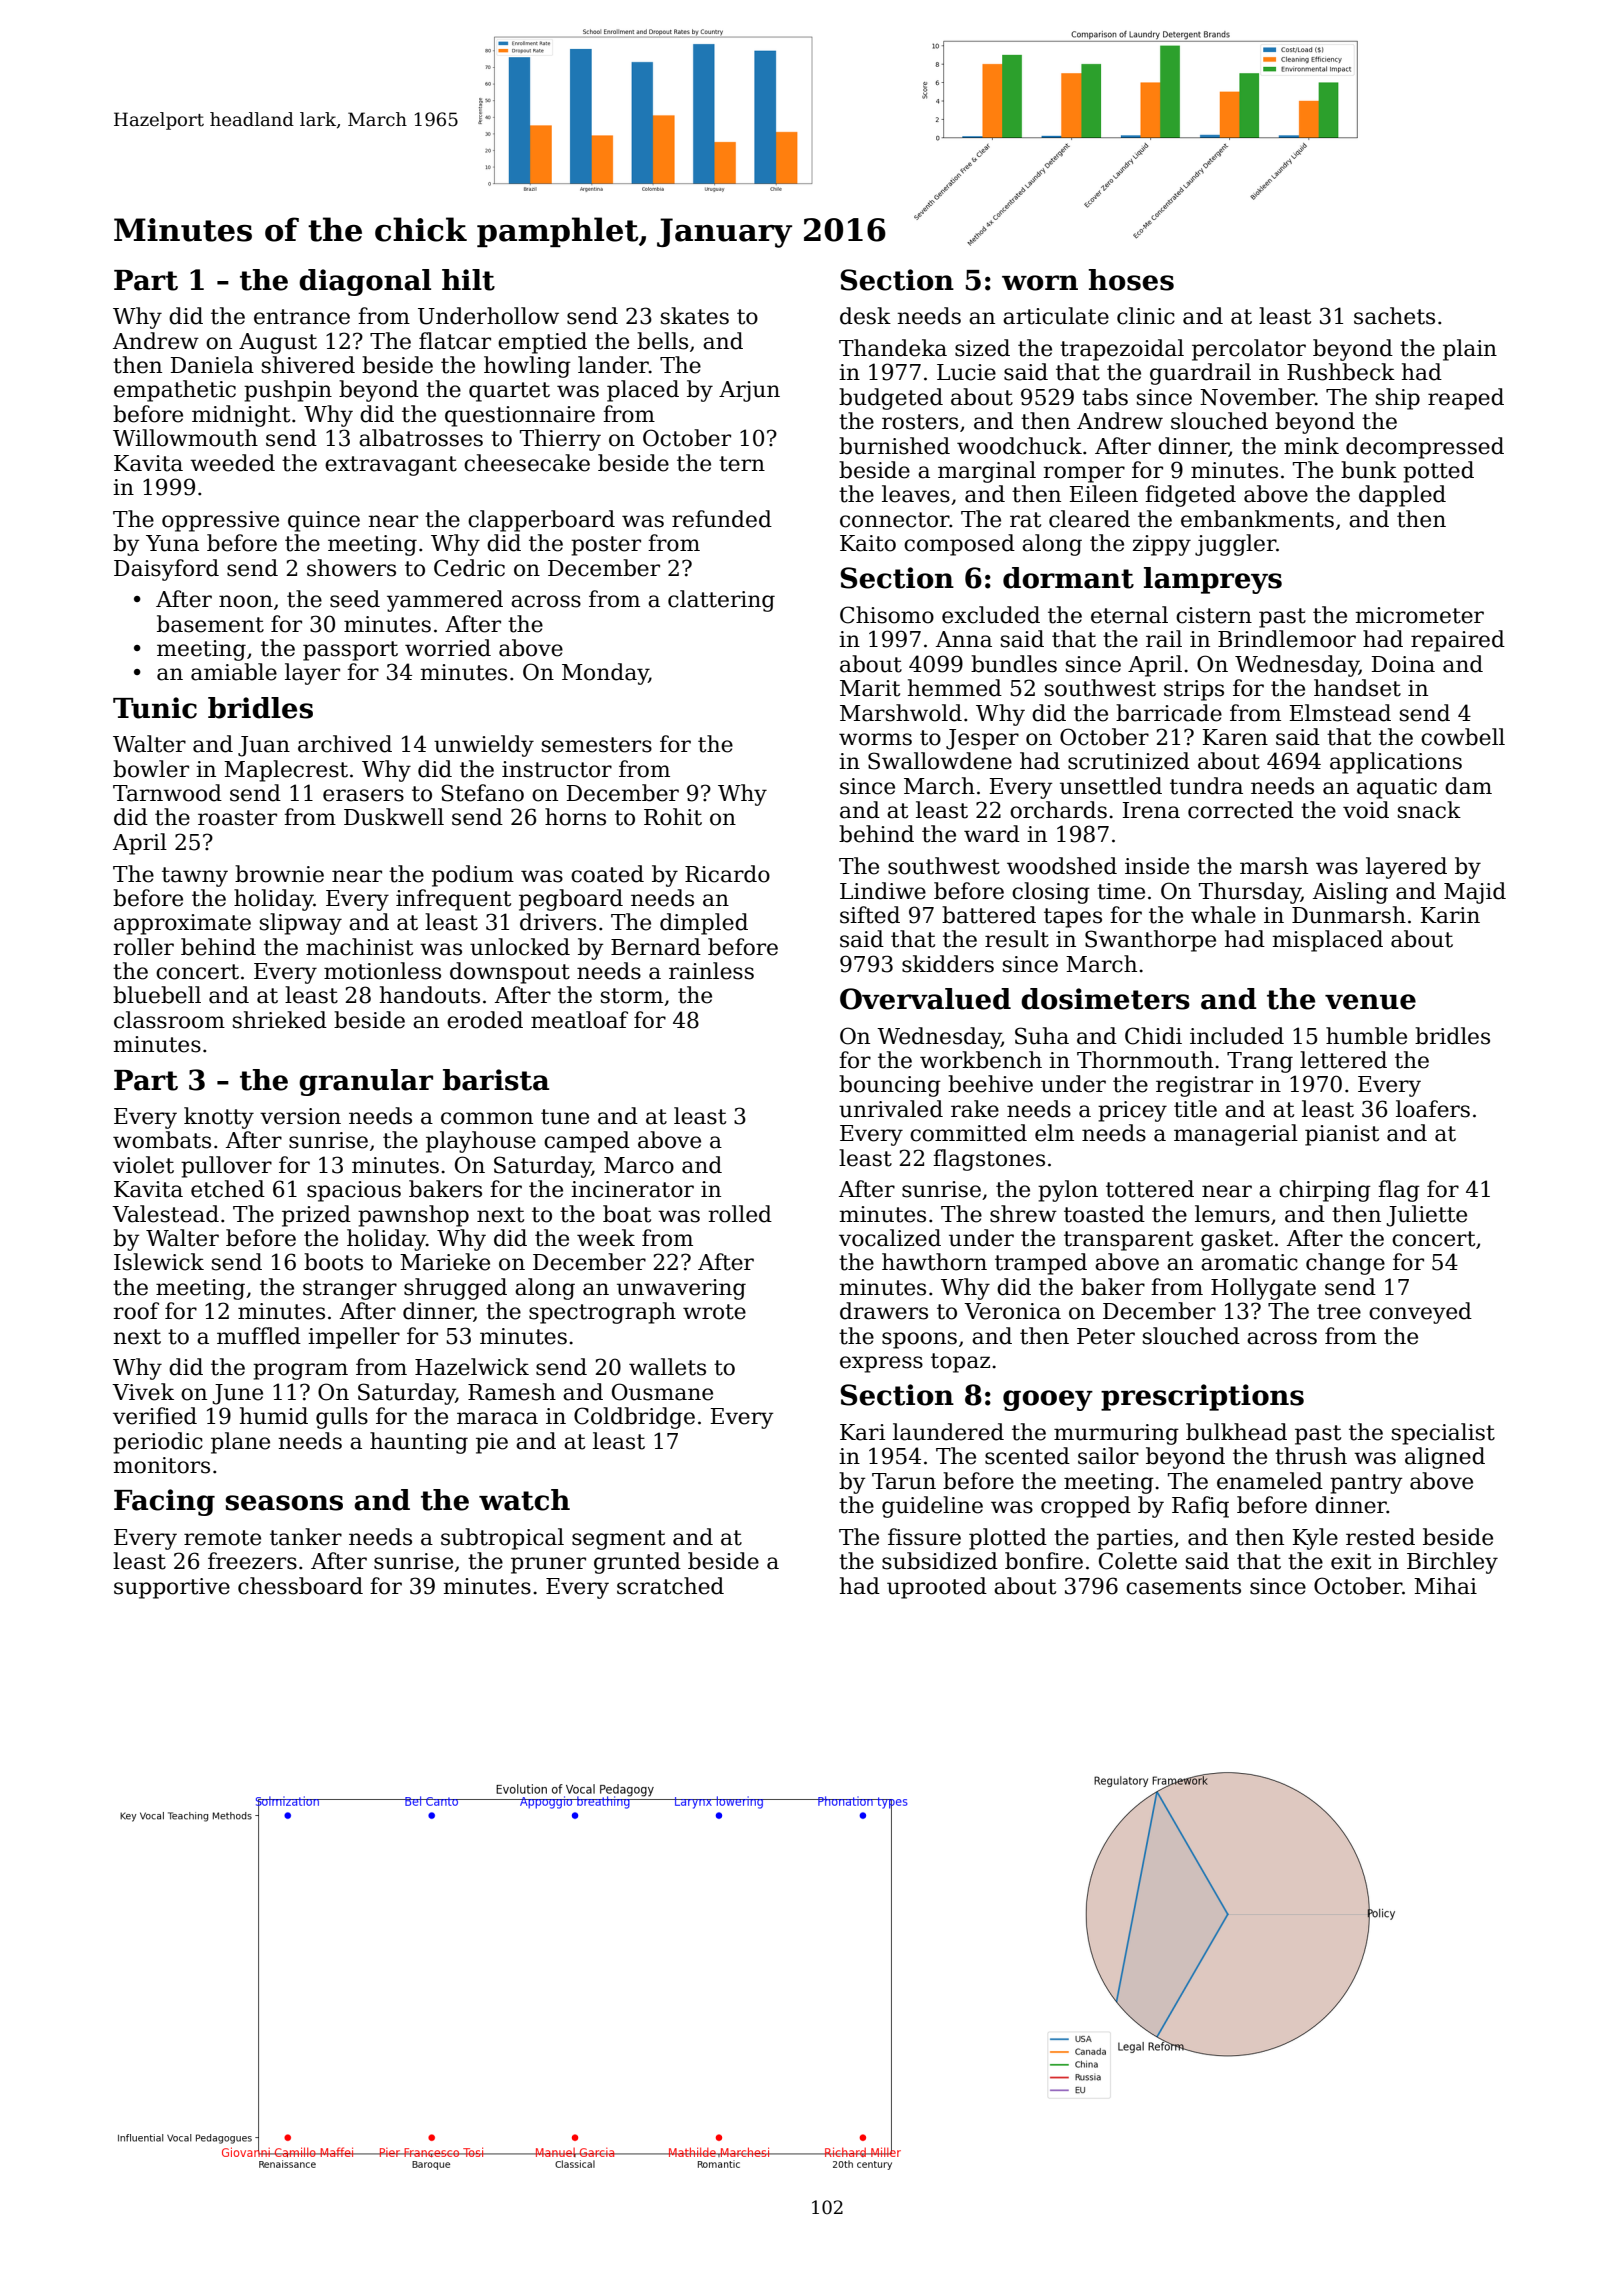 The image size is (1620, 2292). Describe the element at coordinates (316, 1216) in the screenshot. I see `prized` at that location.
